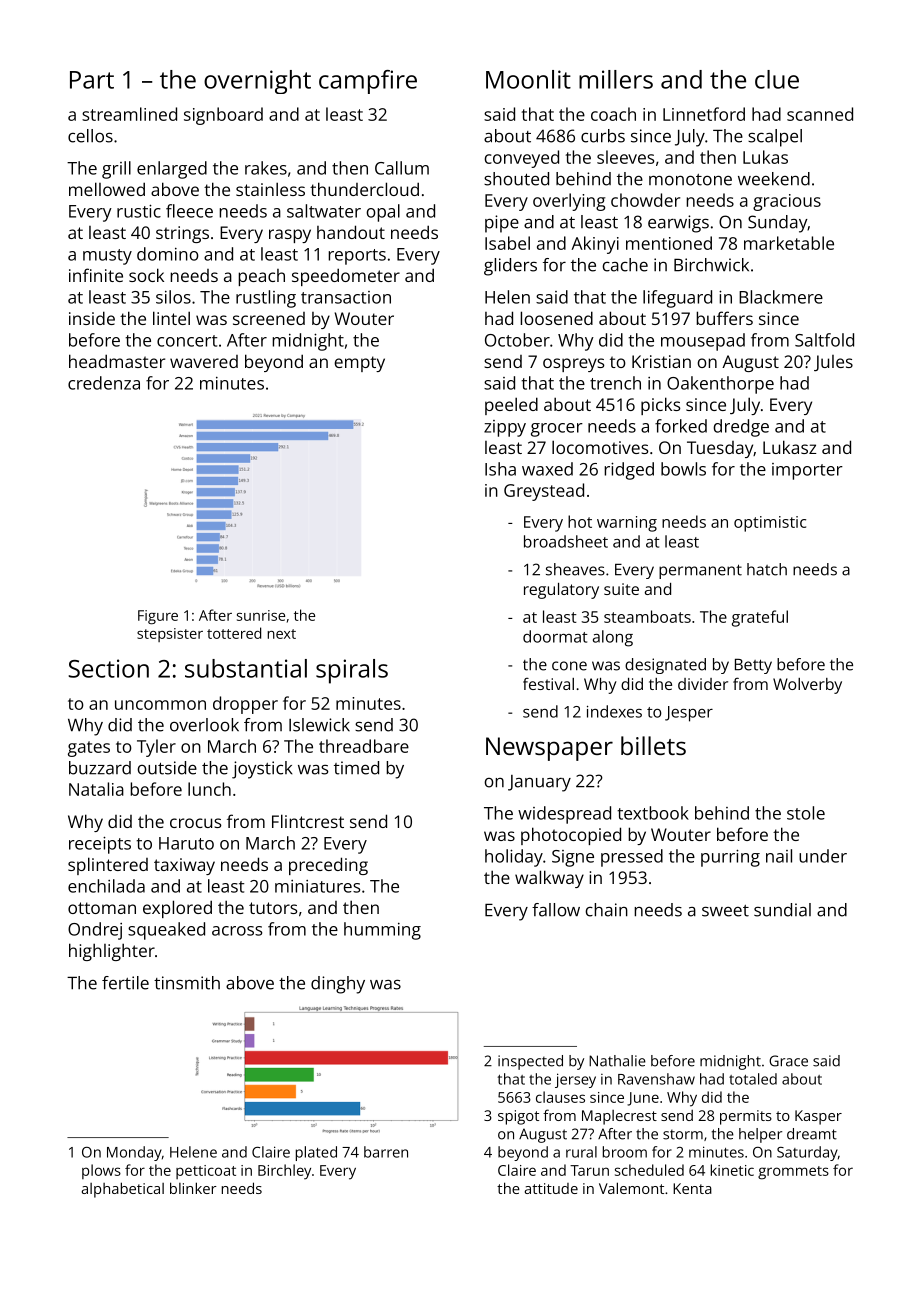  What do you see at coordinates (92, 80) in the screenshot?
I see `Part` at bounding box center [92, 80].
